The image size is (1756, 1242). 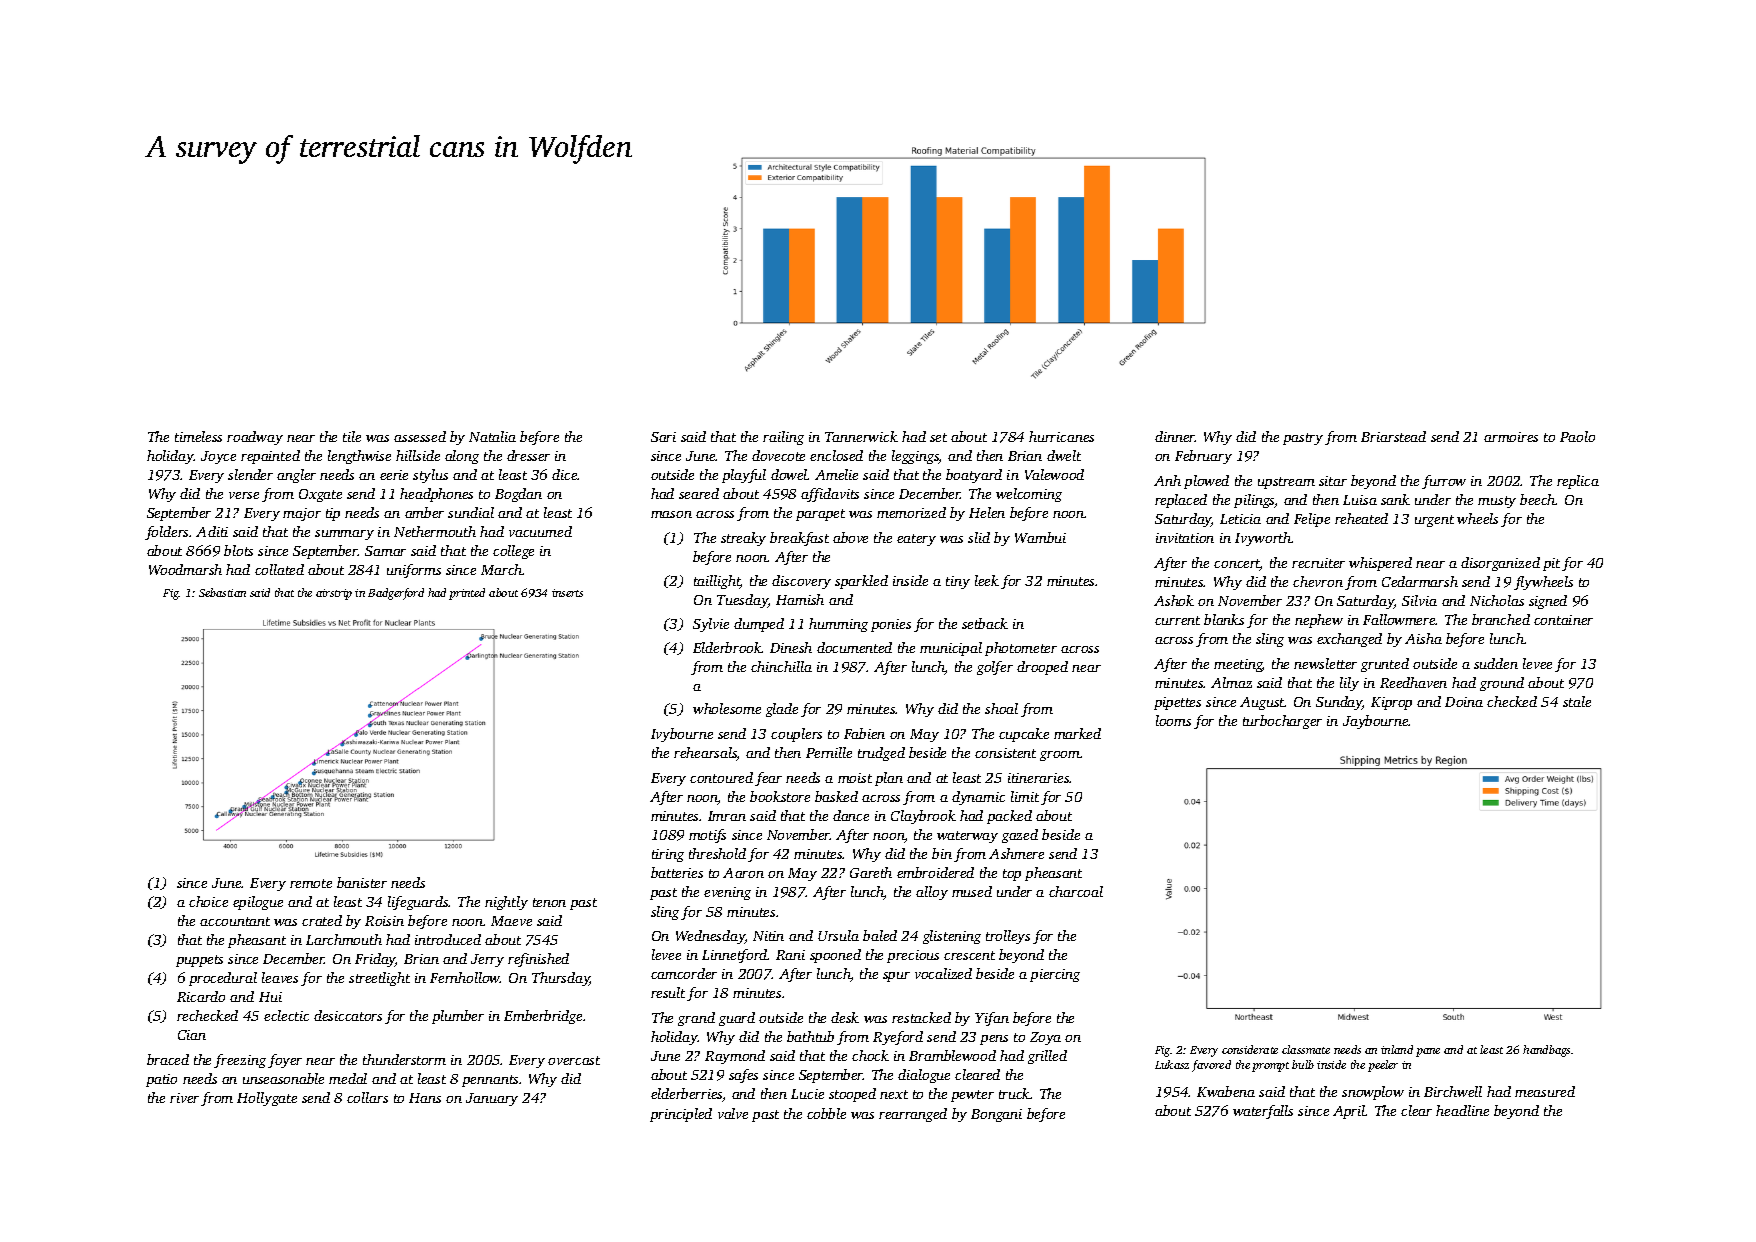 I want to click on principled, so click(x=681, y=1115).
